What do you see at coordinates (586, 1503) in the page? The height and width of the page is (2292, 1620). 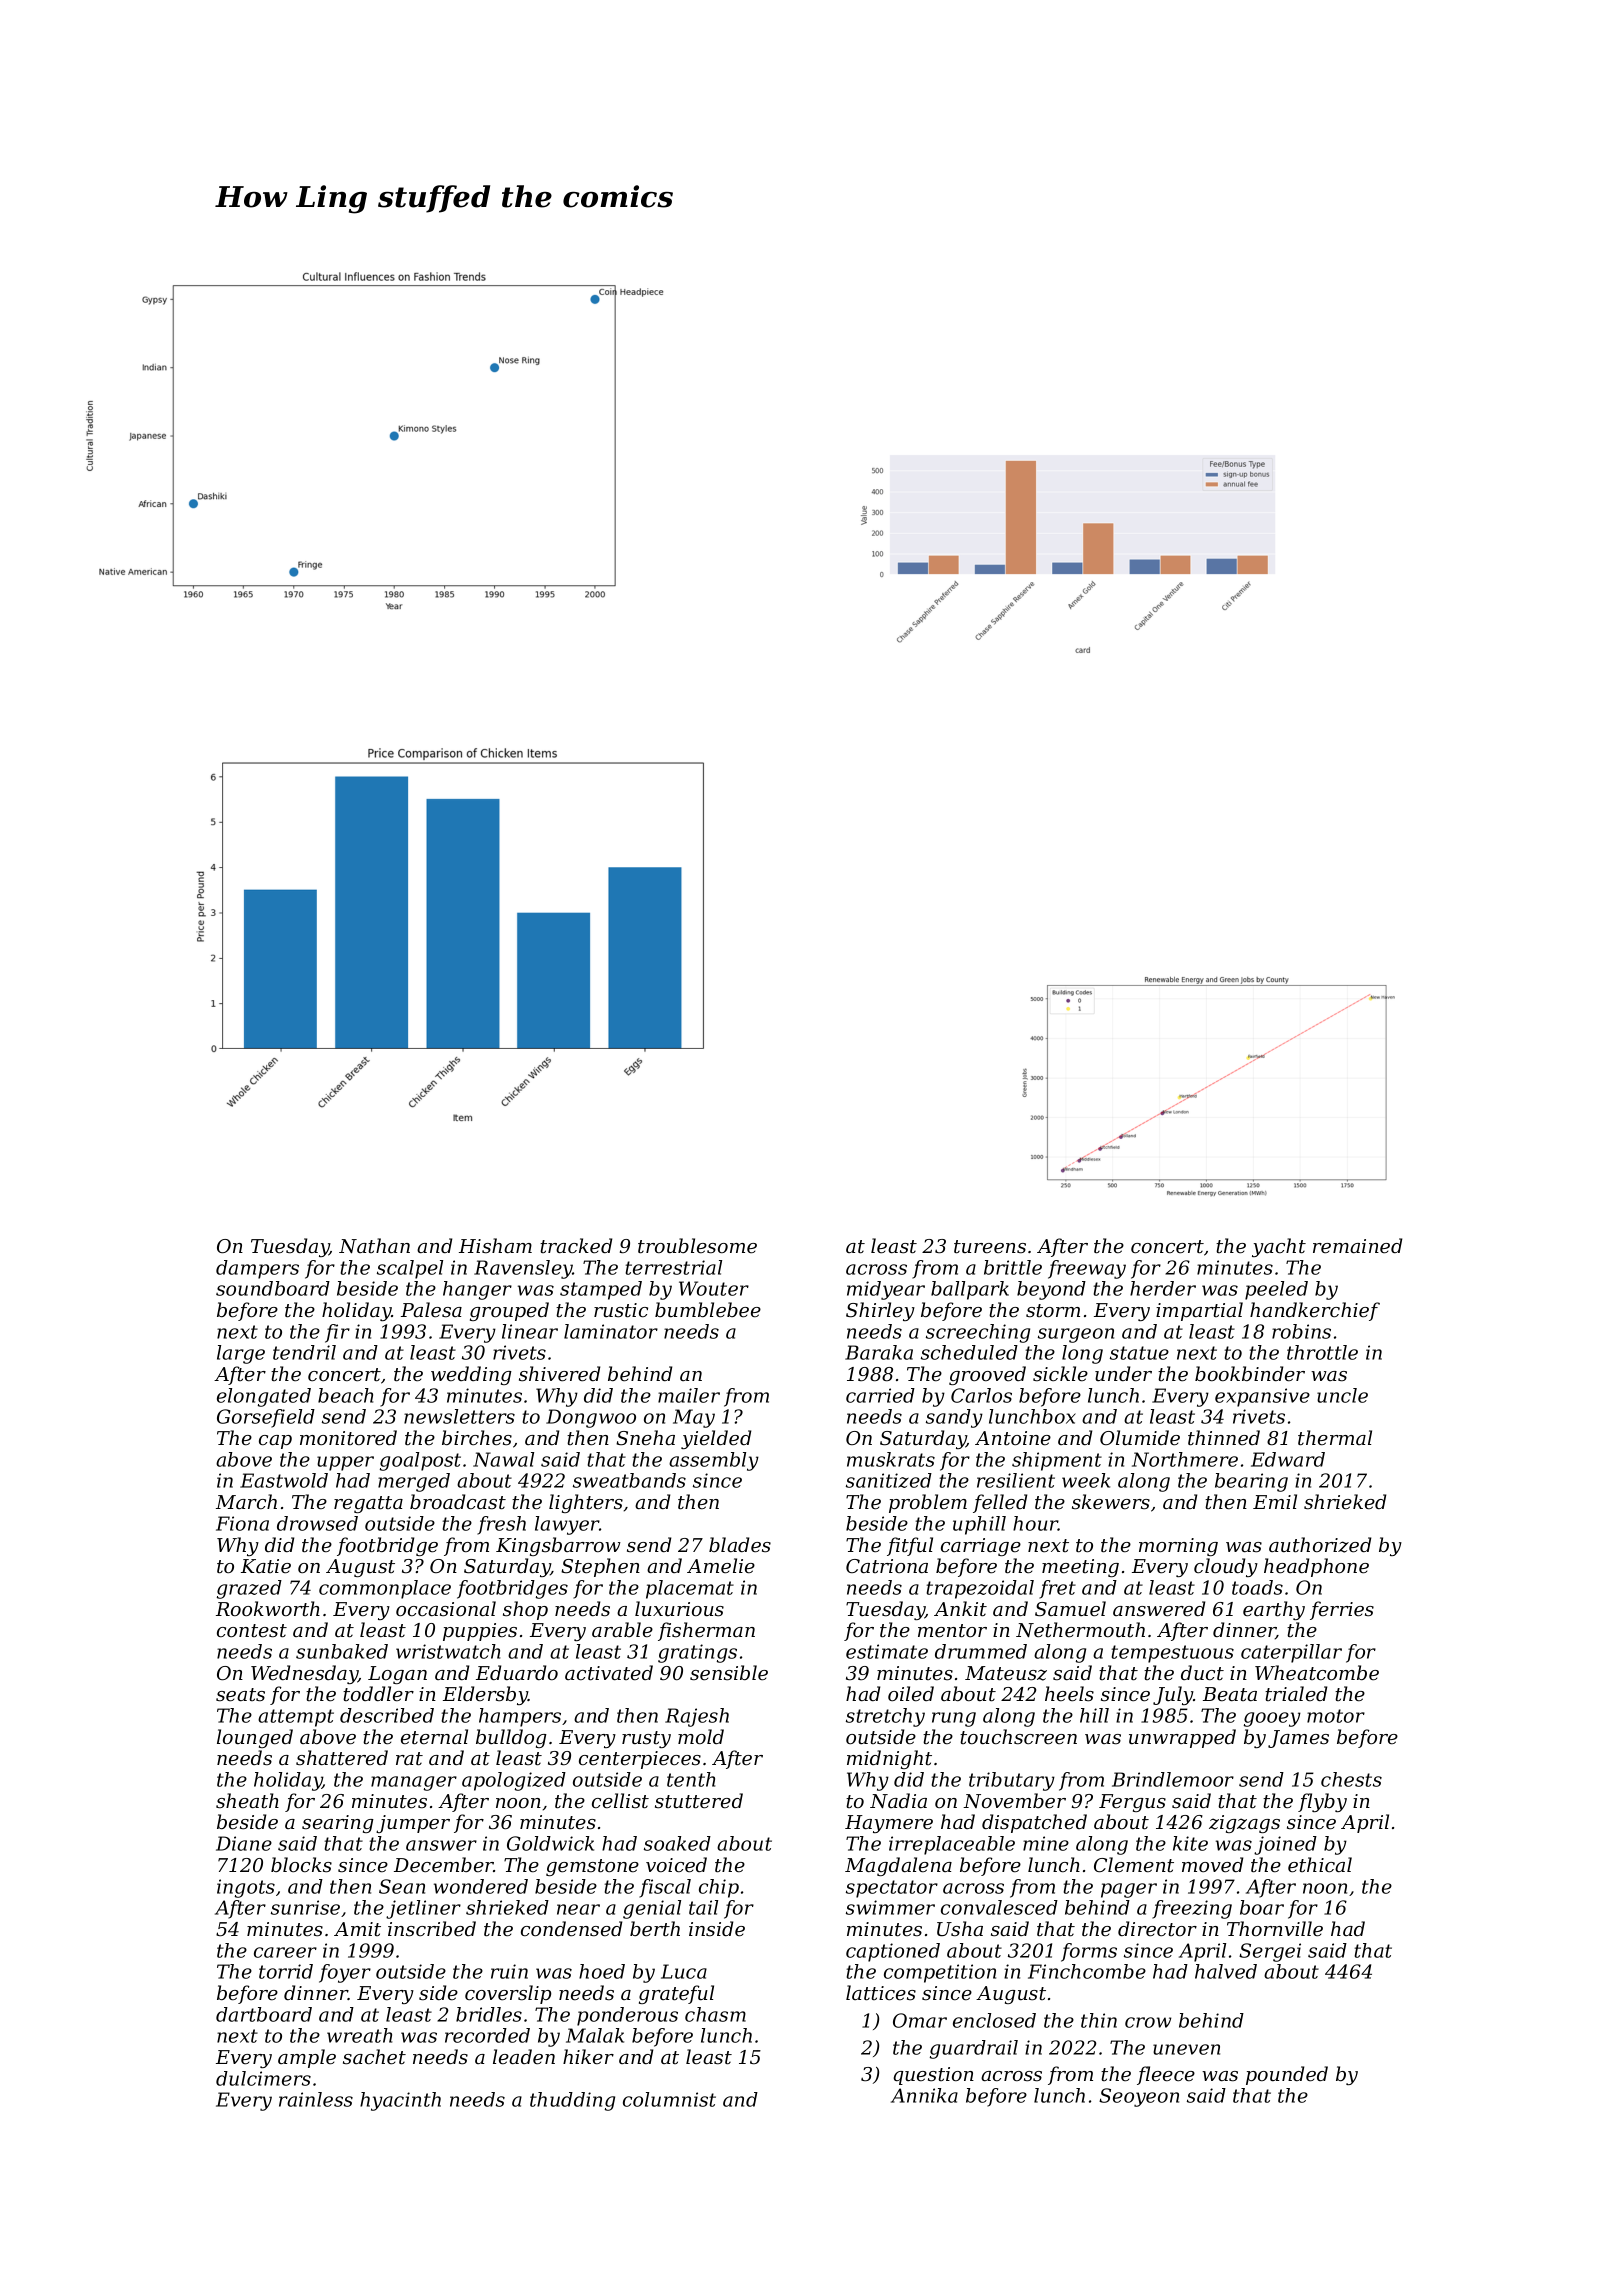 I see `lighters` at bounding box center [586, 1503].
